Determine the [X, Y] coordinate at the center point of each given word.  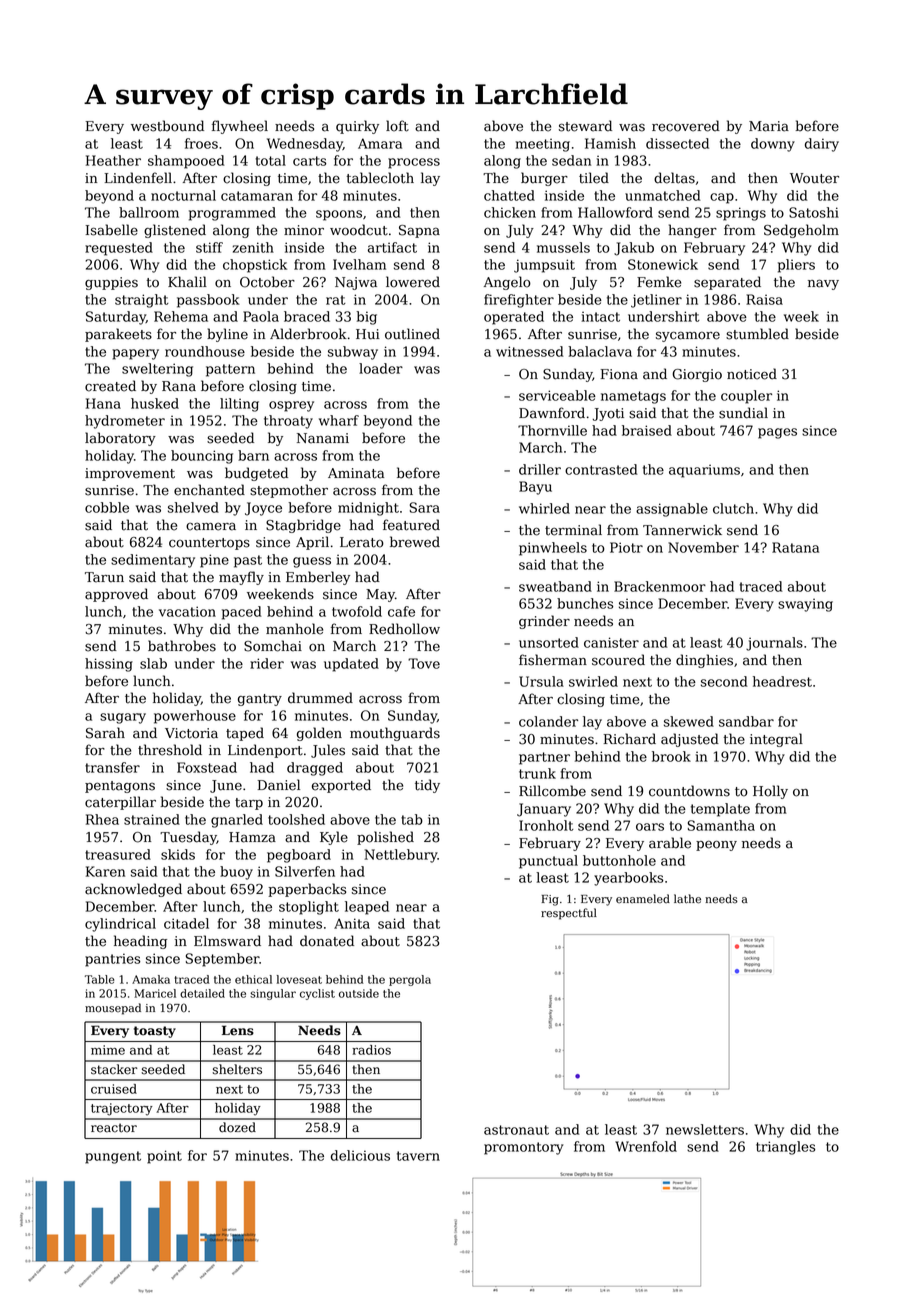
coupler [746, 397]
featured [411, 525]
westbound [167, 126]
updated [351, 665]
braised [647, 430]
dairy [822, 145]
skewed [689, 721]
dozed [237, 1127]
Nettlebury [401, 856]
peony [716, 845]
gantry [260, 700]
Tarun [104, 577]
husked [155, 403]
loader [381, 368]
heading [140, 942]
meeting [543, 145]
